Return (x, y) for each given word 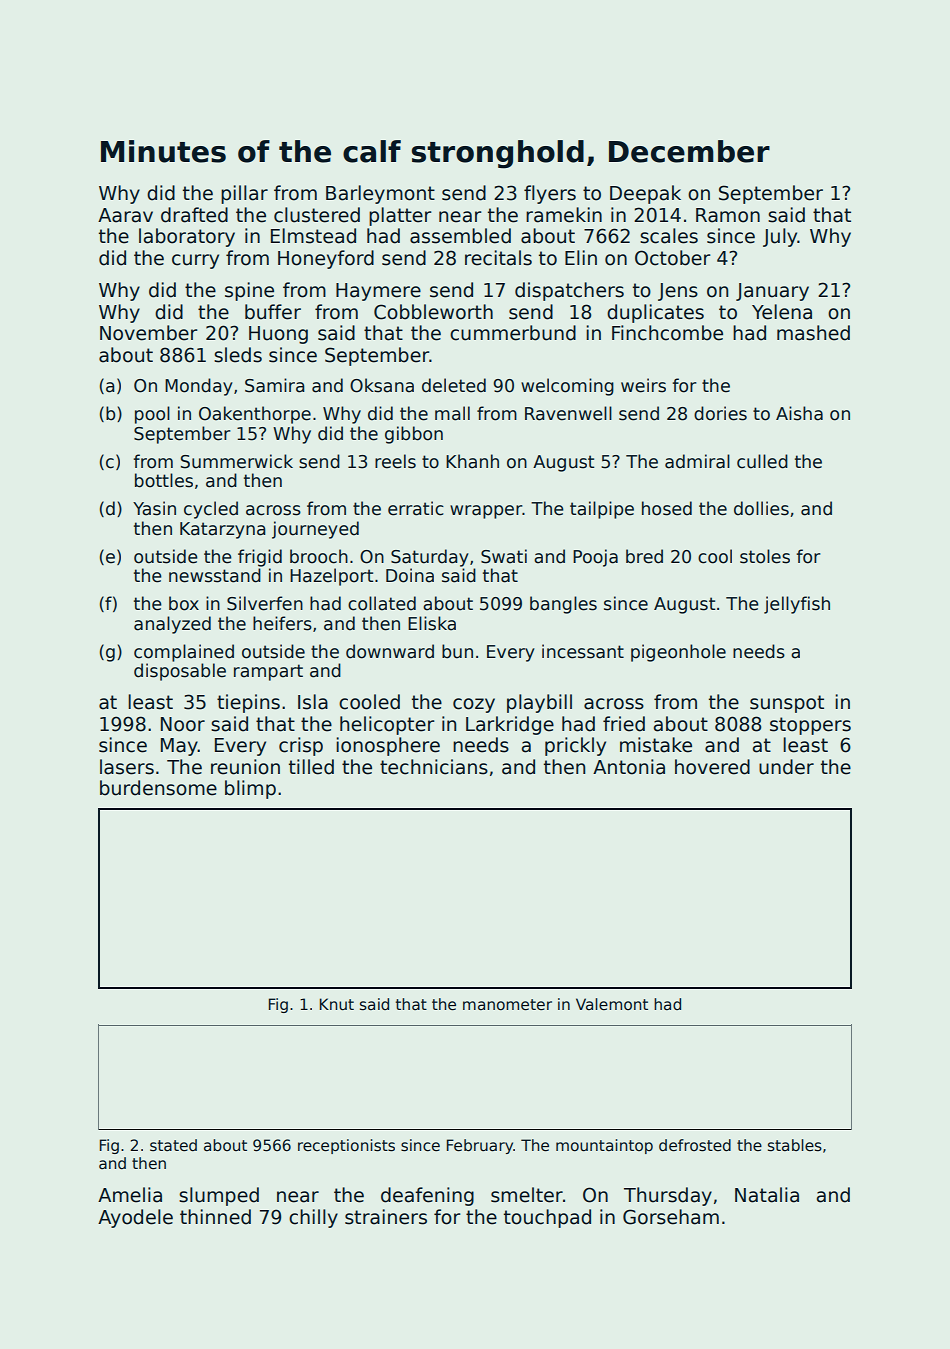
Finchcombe (667, 333)
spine (249, 291)
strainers (386, 1217)
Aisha (799, 413)
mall (452, 413)
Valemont (612, 1004)
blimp (250, 789)
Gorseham (671, 1217)
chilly (313, 1218)
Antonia (629, 767)
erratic (416, 508)
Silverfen (265, 603)
